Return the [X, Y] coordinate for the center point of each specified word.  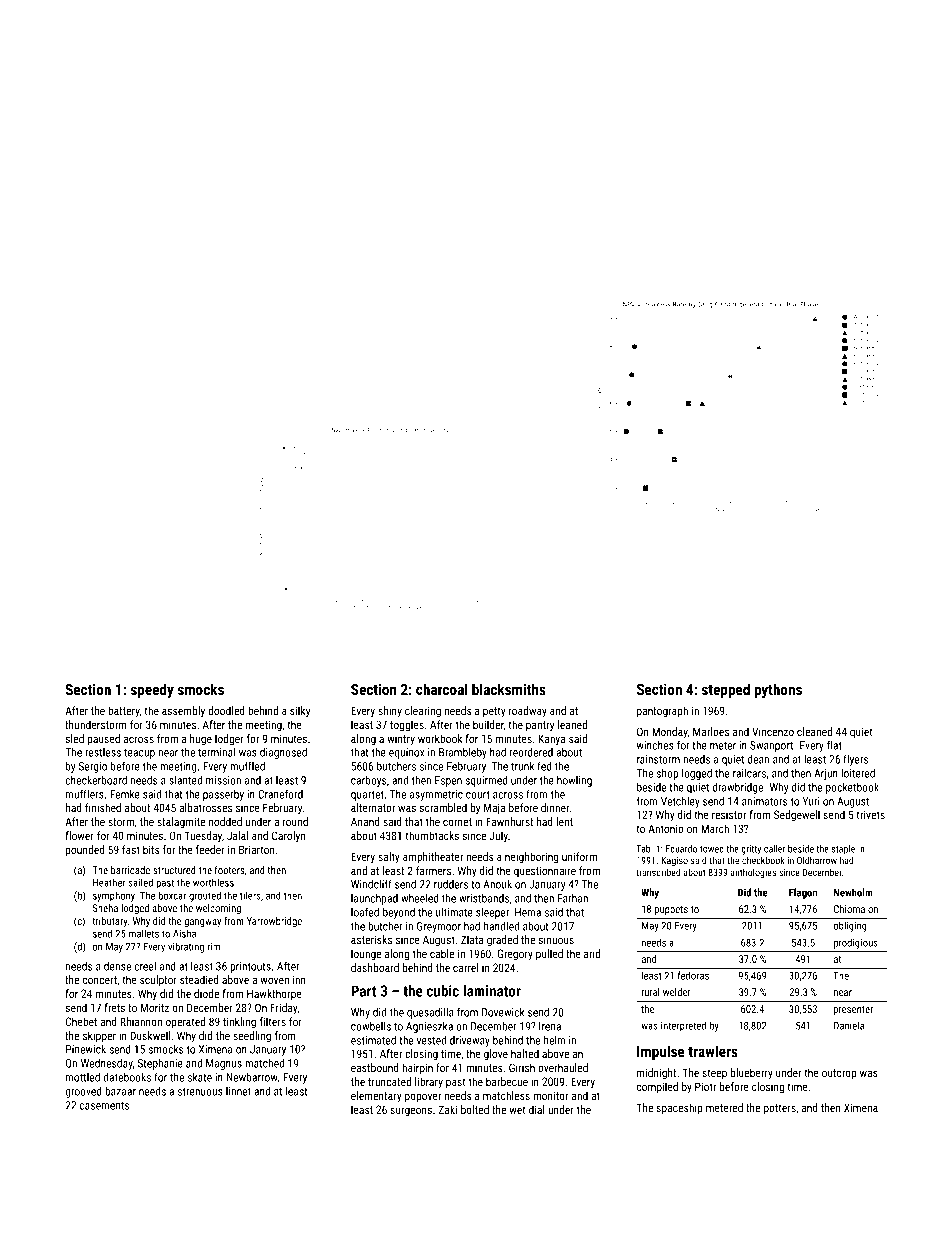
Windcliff [371, 884]
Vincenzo [773, 731]
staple [843, 850]
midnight [656, 1074]
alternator [373, 807]
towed [712, 849]
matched [264, 1063]
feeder [210, 849]
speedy [152, 690]
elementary [376, 1096]
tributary [110, 922]
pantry [540, 726]
